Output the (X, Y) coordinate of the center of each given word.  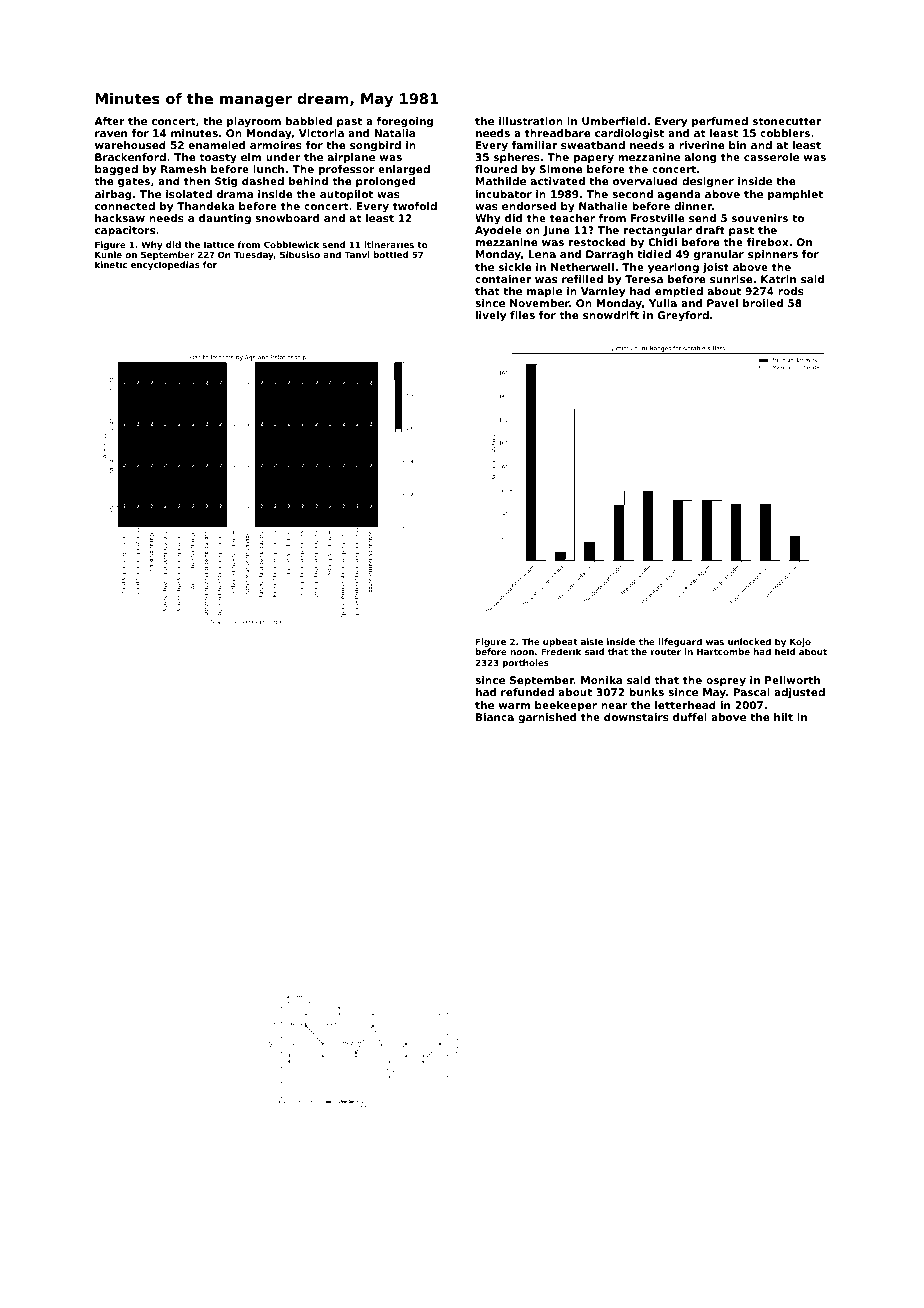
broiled (763, 303)
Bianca (495, 717)
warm (514, 706)
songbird (375, 146)
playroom (254, 122)
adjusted (799, 693)
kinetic (111, 264)
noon (522, 652)
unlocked (749, 641)
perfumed (720, 122)
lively (491, 316)
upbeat (560, 643)
